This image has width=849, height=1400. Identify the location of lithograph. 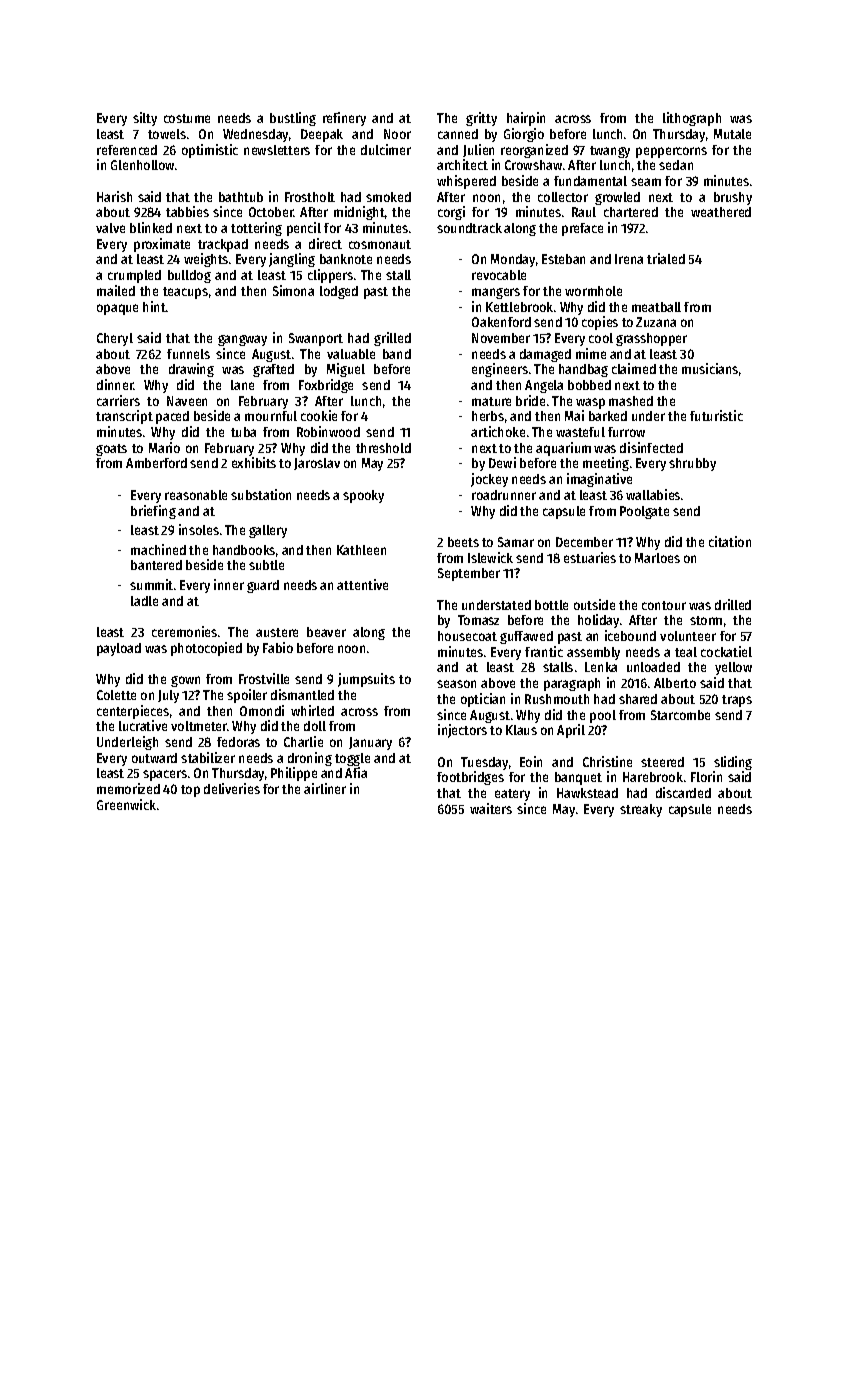
(692, 119).
